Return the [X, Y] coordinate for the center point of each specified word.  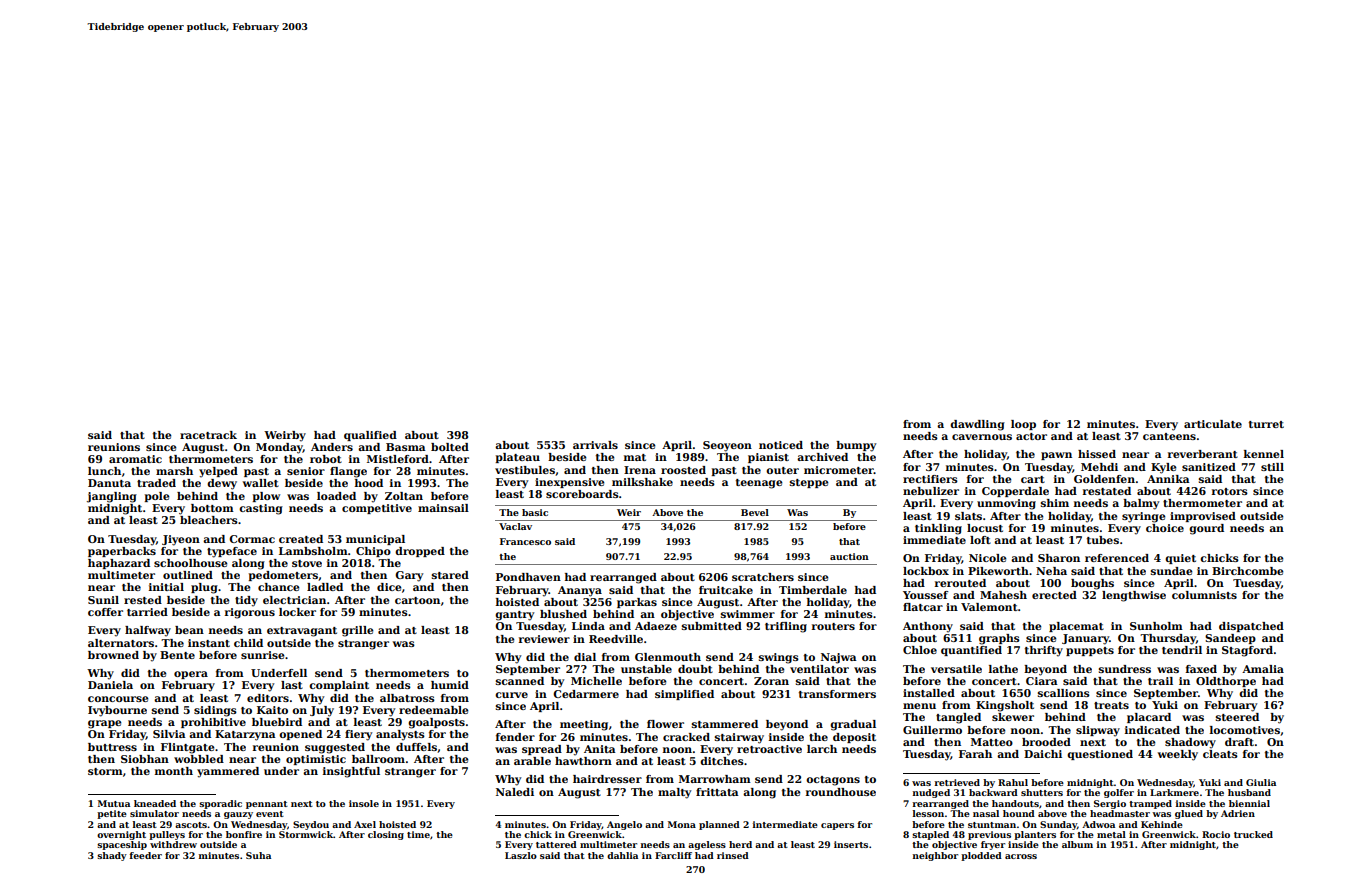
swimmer [748, 614]
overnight [121, 835]
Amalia [1263, 669]
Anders [332, 447]
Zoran [771, 681]
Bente [177, 655]
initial [166, 587]
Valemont [989, 607]
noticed [781, 445]
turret [1266, 424]
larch [822, 749]
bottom [212, 508]
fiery [358, 735]
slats [968, 516]
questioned [1100, 755]
